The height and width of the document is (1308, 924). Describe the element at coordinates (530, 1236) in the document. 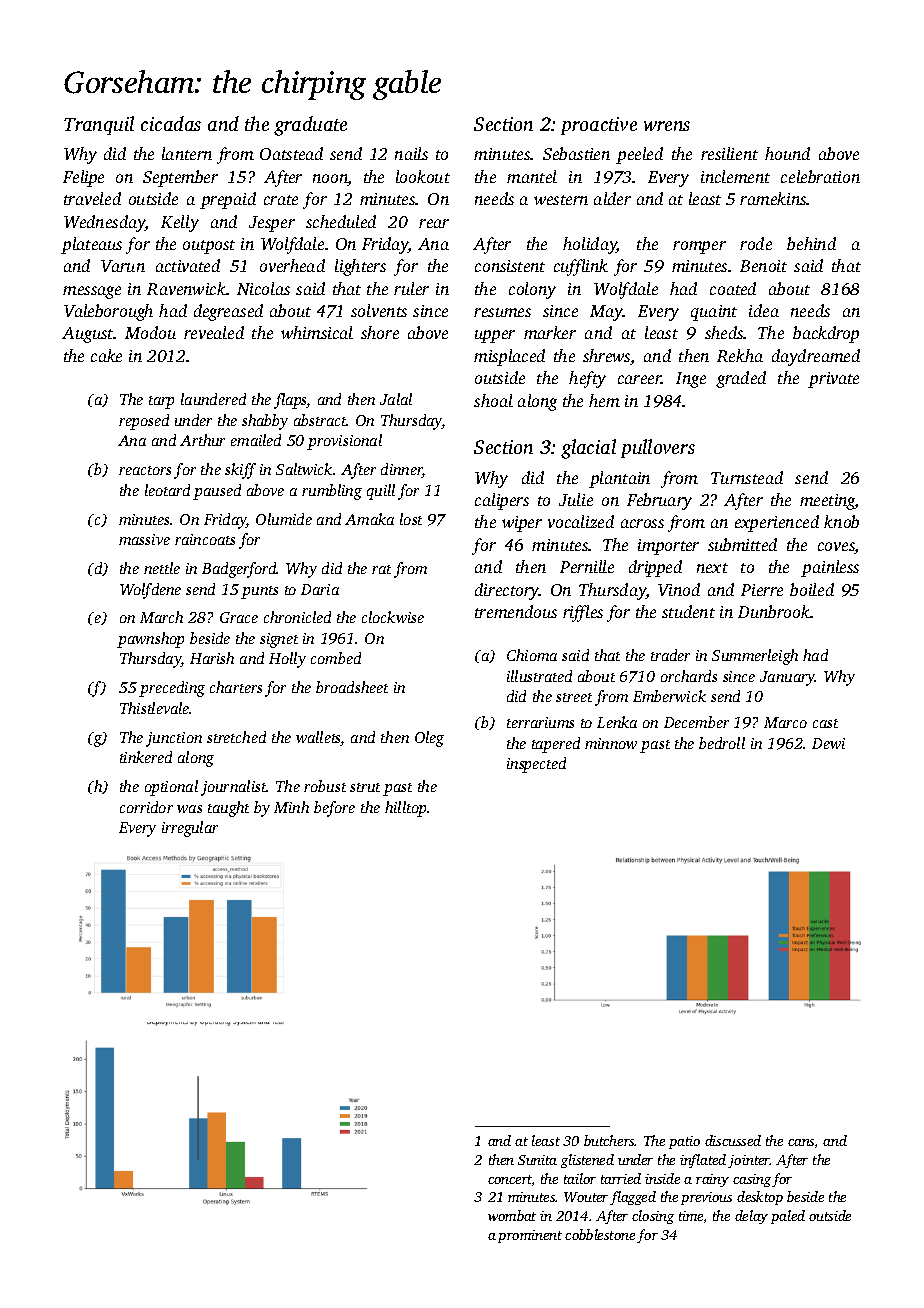

I see `prominent` at that location.
